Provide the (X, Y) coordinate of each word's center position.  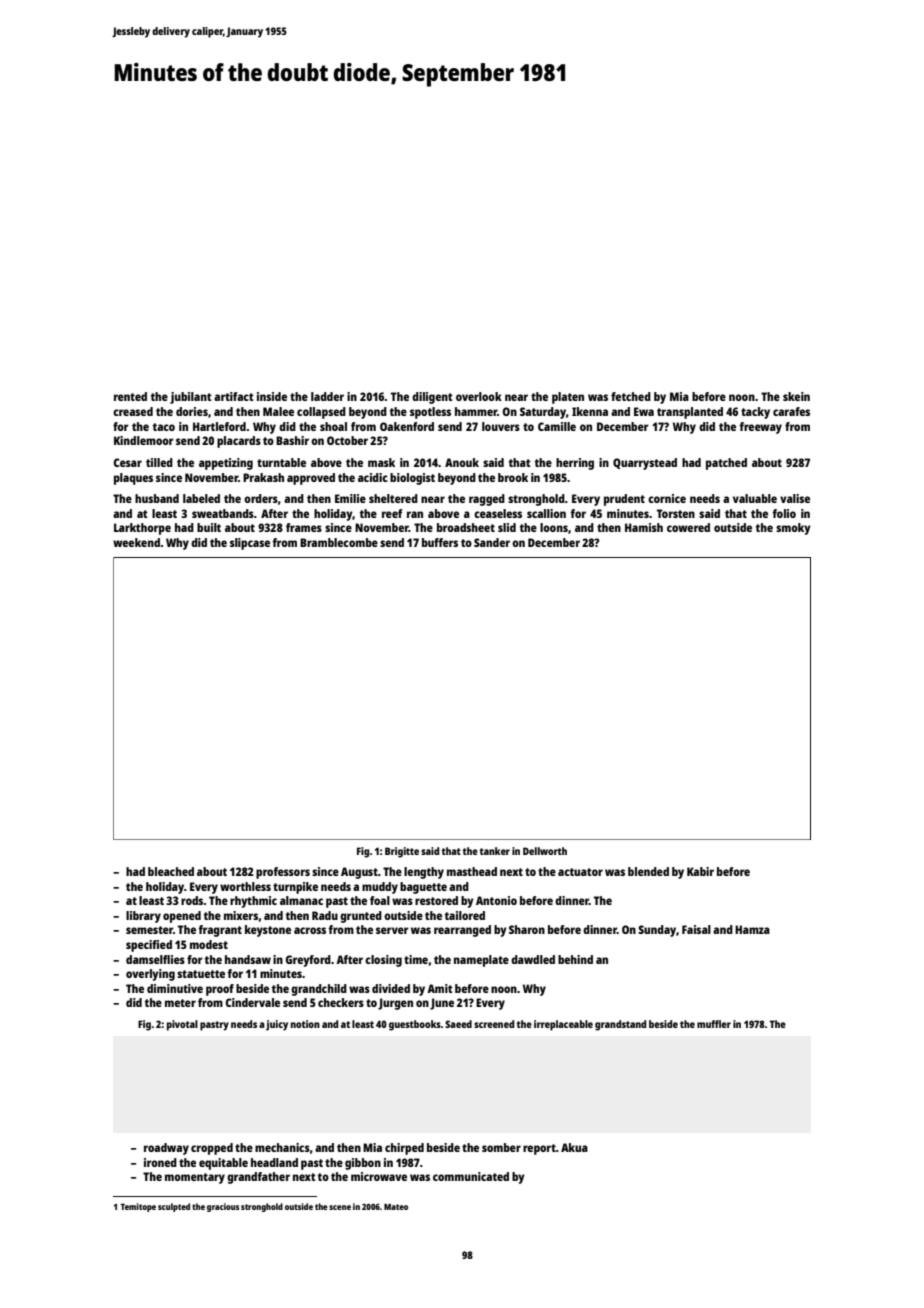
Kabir (700, 871)
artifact (234, 396)
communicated (471, 1176)
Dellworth (545, 851)
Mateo (396, 1207)
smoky (793, 529)
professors (283, 873)
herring (575, 464)
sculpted (174, 1207)
